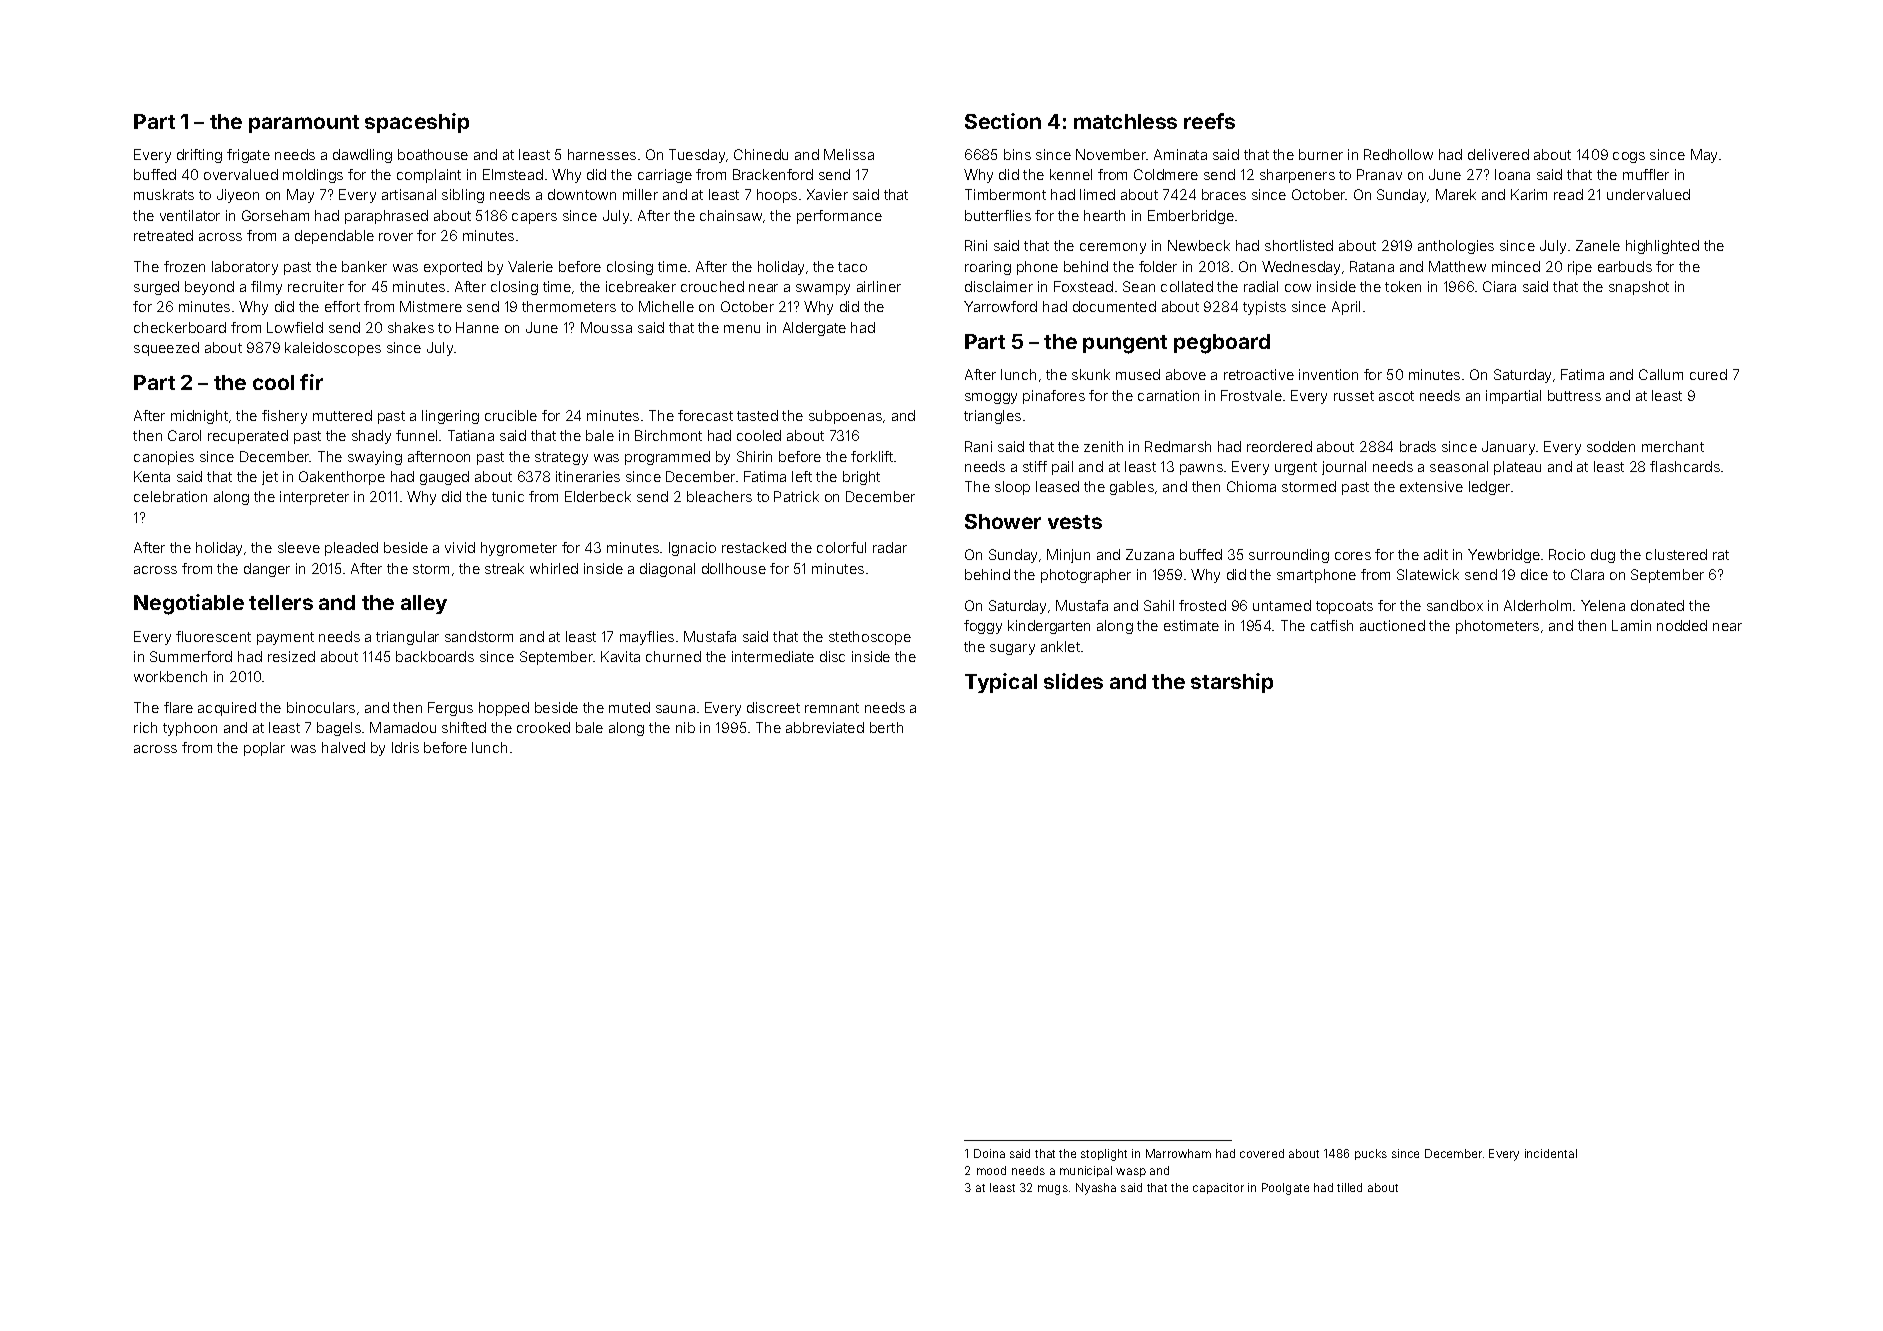  What do you see at coordinates (1209, 121) in the screenshot?
I see `reefs` at bounding box center [1209, 121].
